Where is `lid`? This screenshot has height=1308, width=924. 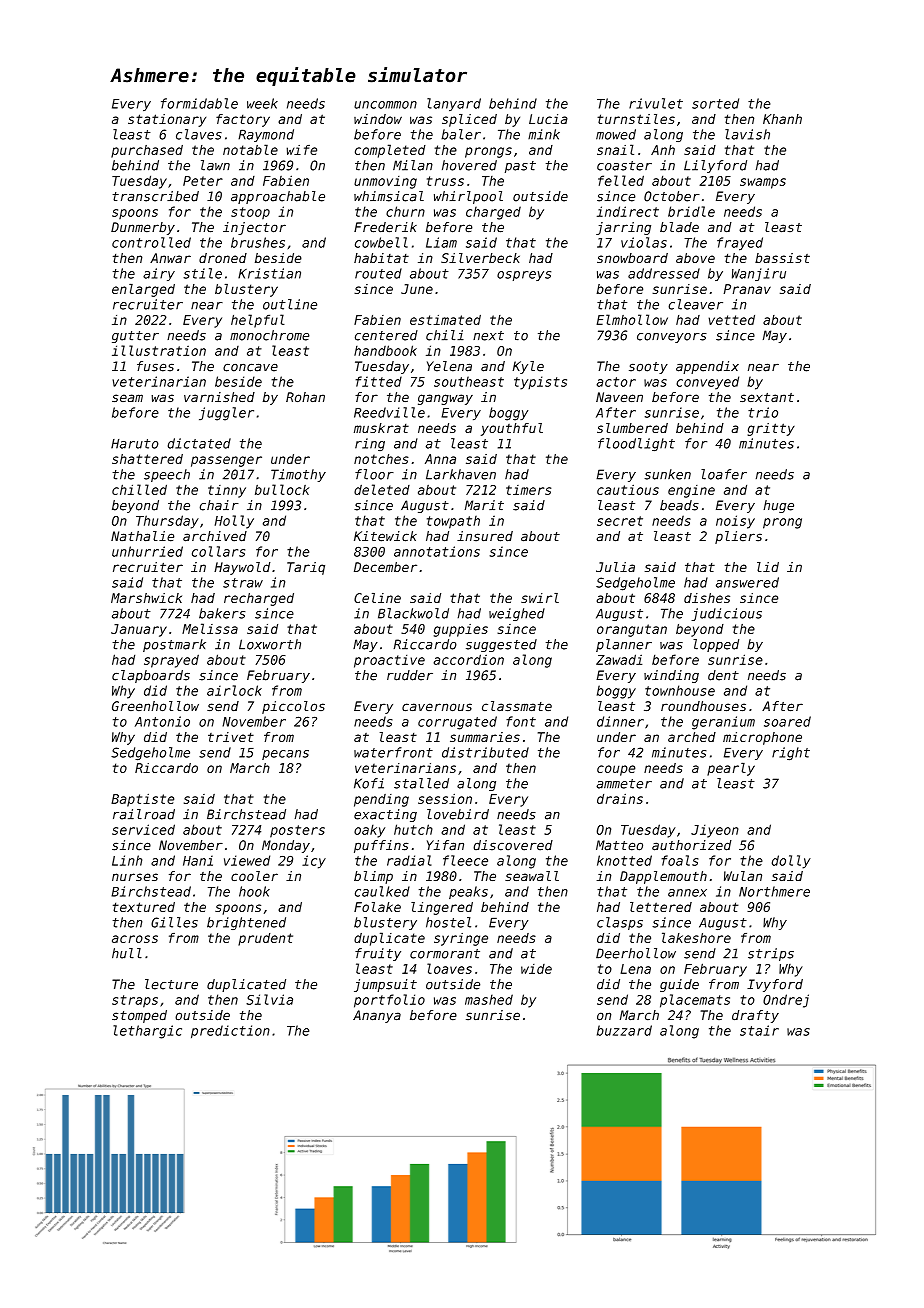
lid is located at coordinates (768, 567).
